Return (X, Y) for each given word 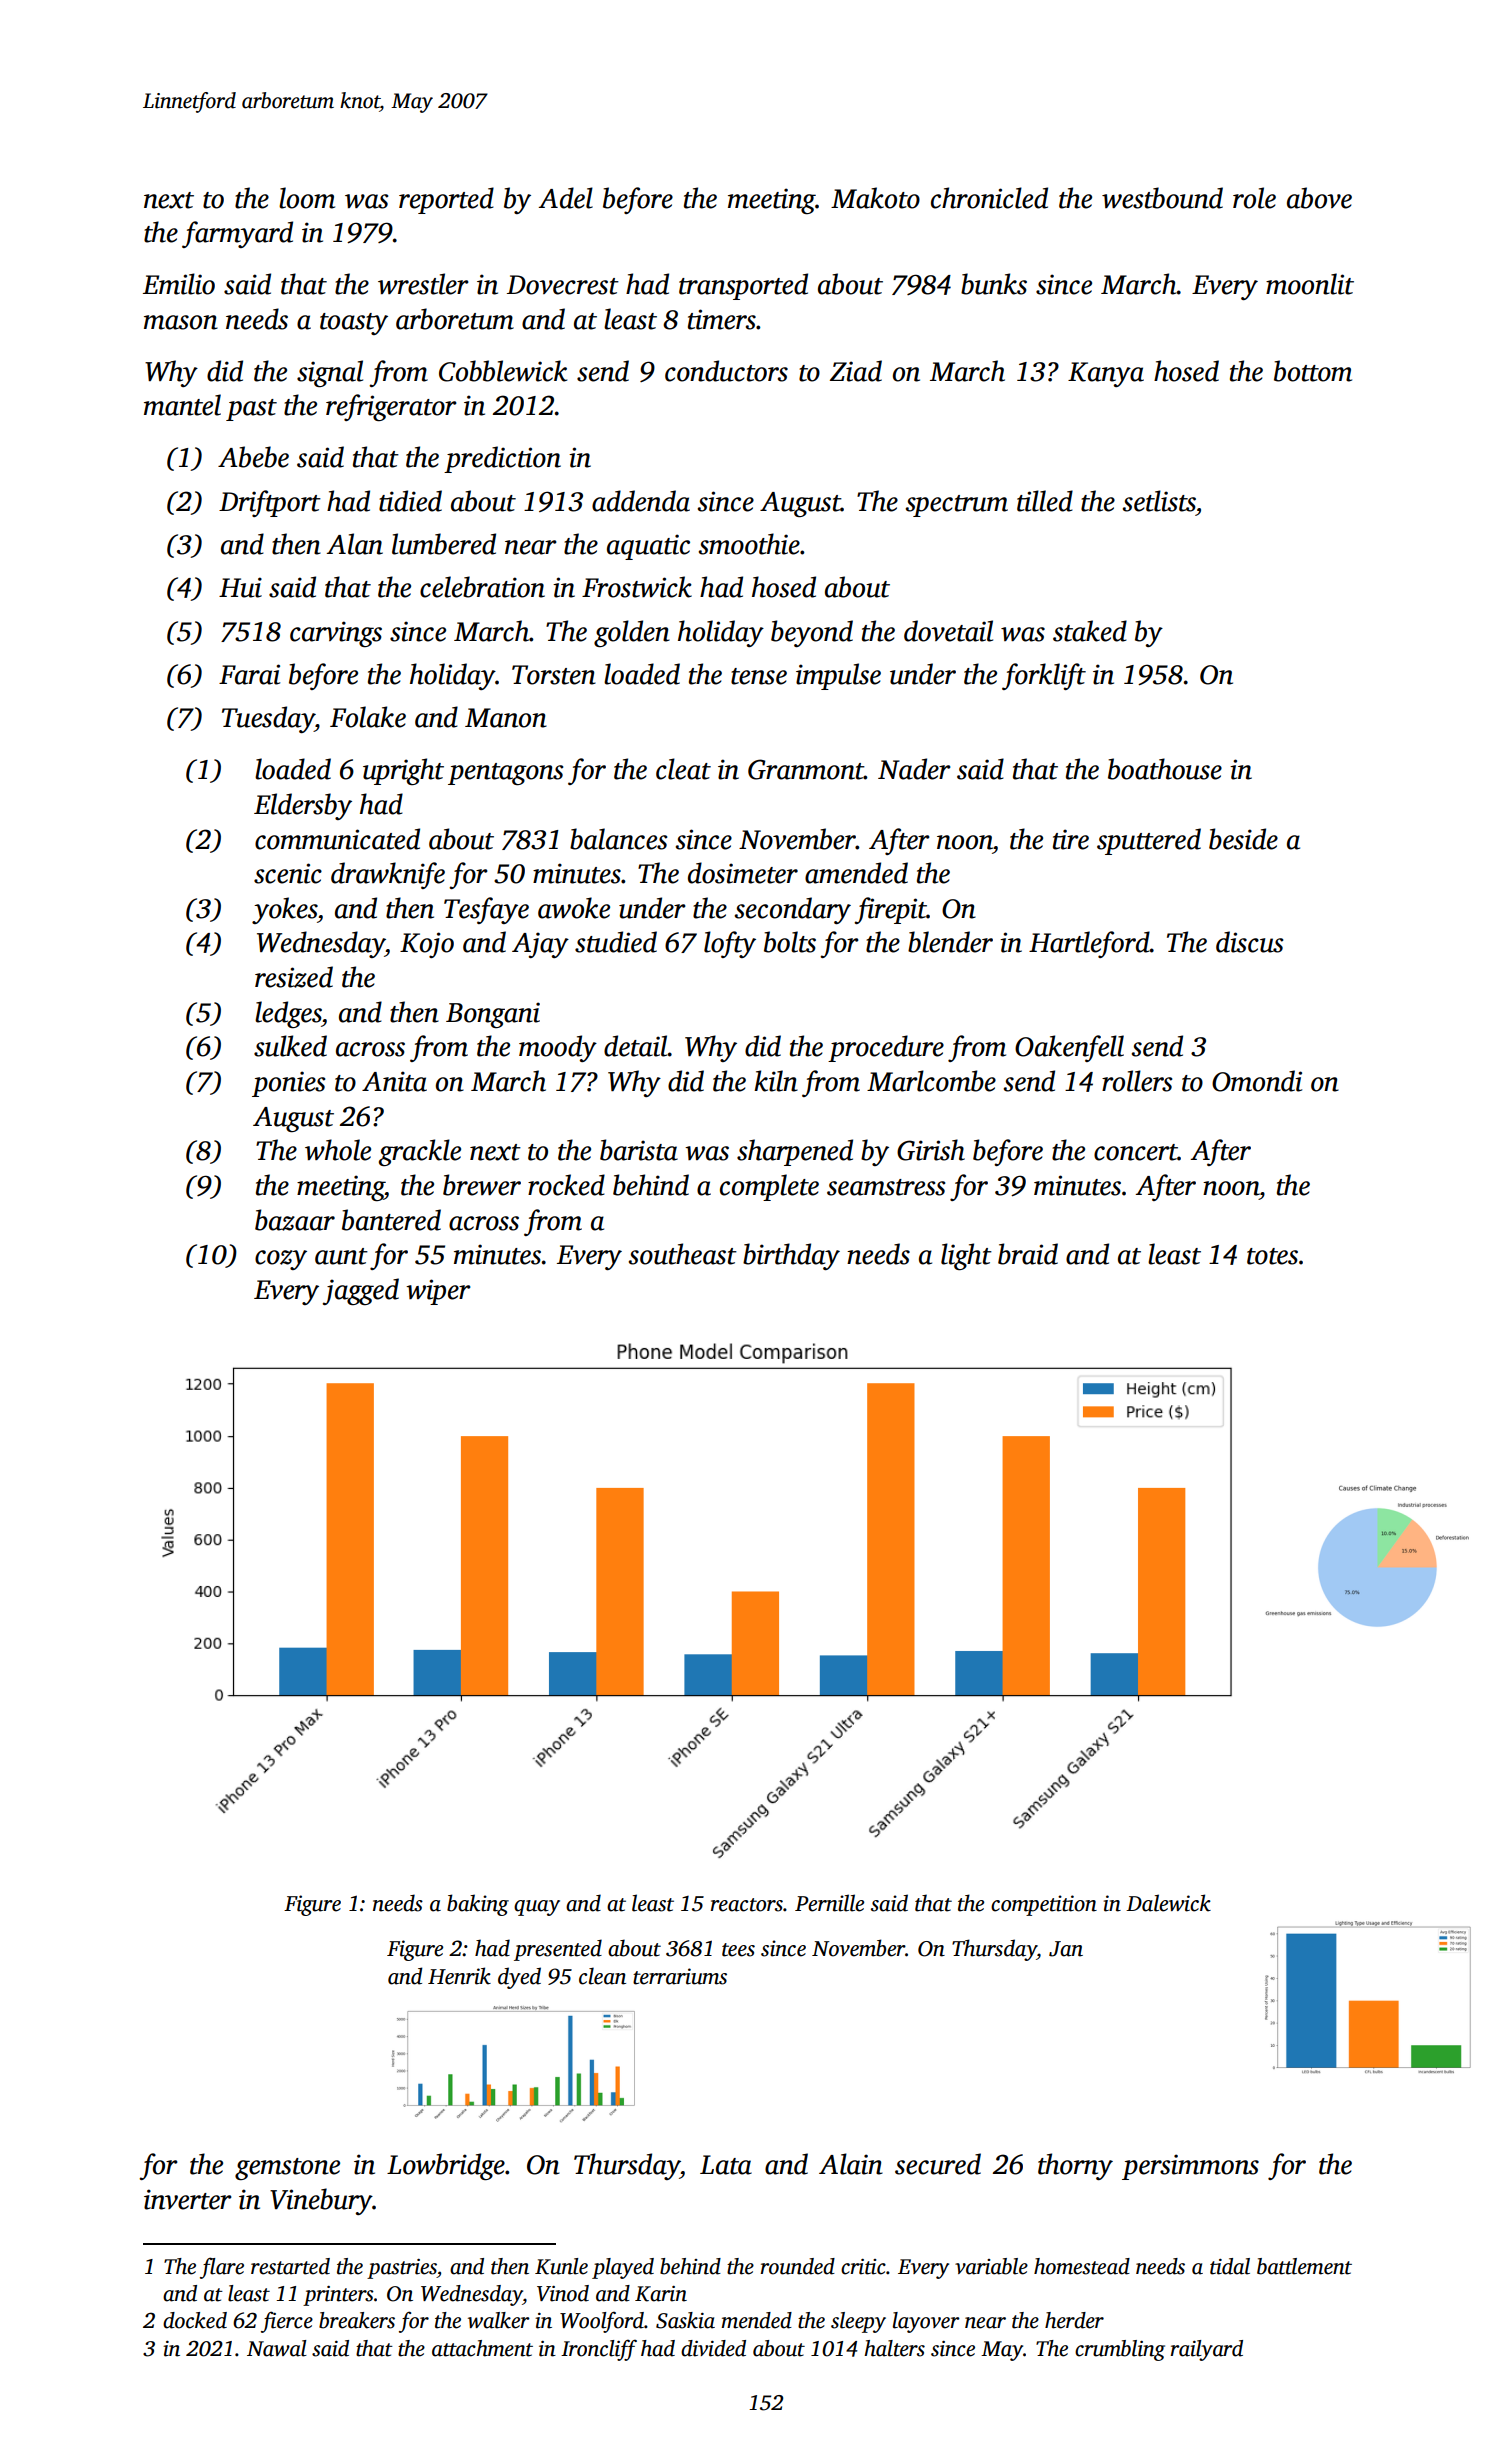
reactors (747, 1905)
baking (478, 1905)
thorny (1075, 2166)
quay (537, 1908)
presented (558, 1950)
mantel (182, 405)
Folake (368, 717)
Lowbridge (446, 2166)
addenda (641, 501)
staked (1090, 631)
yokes (284, 910)
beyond (812, 633)
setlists (1159, 501)
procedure (886, 1048)
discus (1249, 942)
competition (1044, 1905)
